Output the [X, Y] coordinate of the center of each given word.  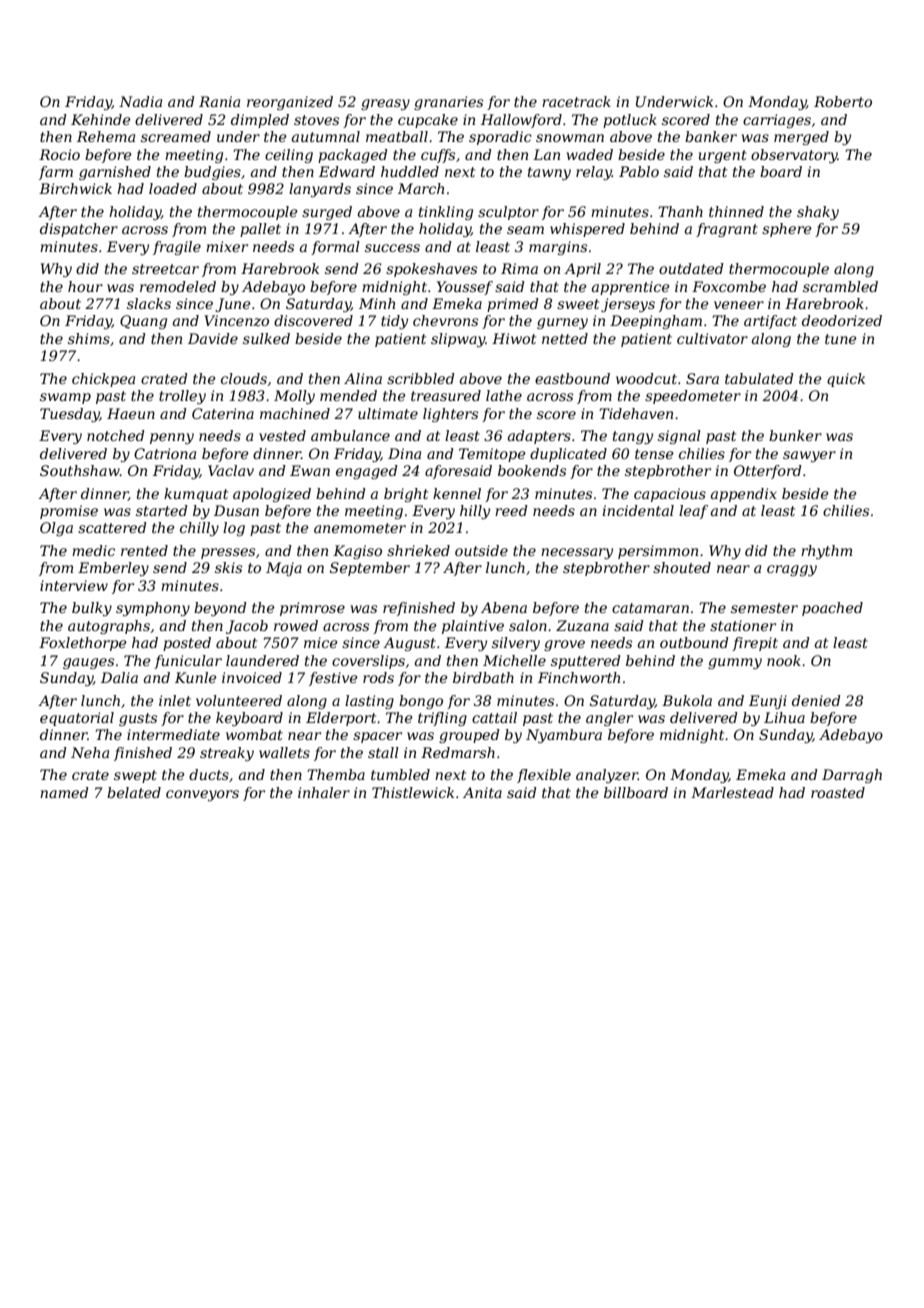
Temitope [492, 455]
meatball [397, 136]
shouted [682, 567]
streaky [227, 754]
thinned [736, 211]
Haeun [131, 413]
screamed [176, 136]
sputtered [586, 662]
